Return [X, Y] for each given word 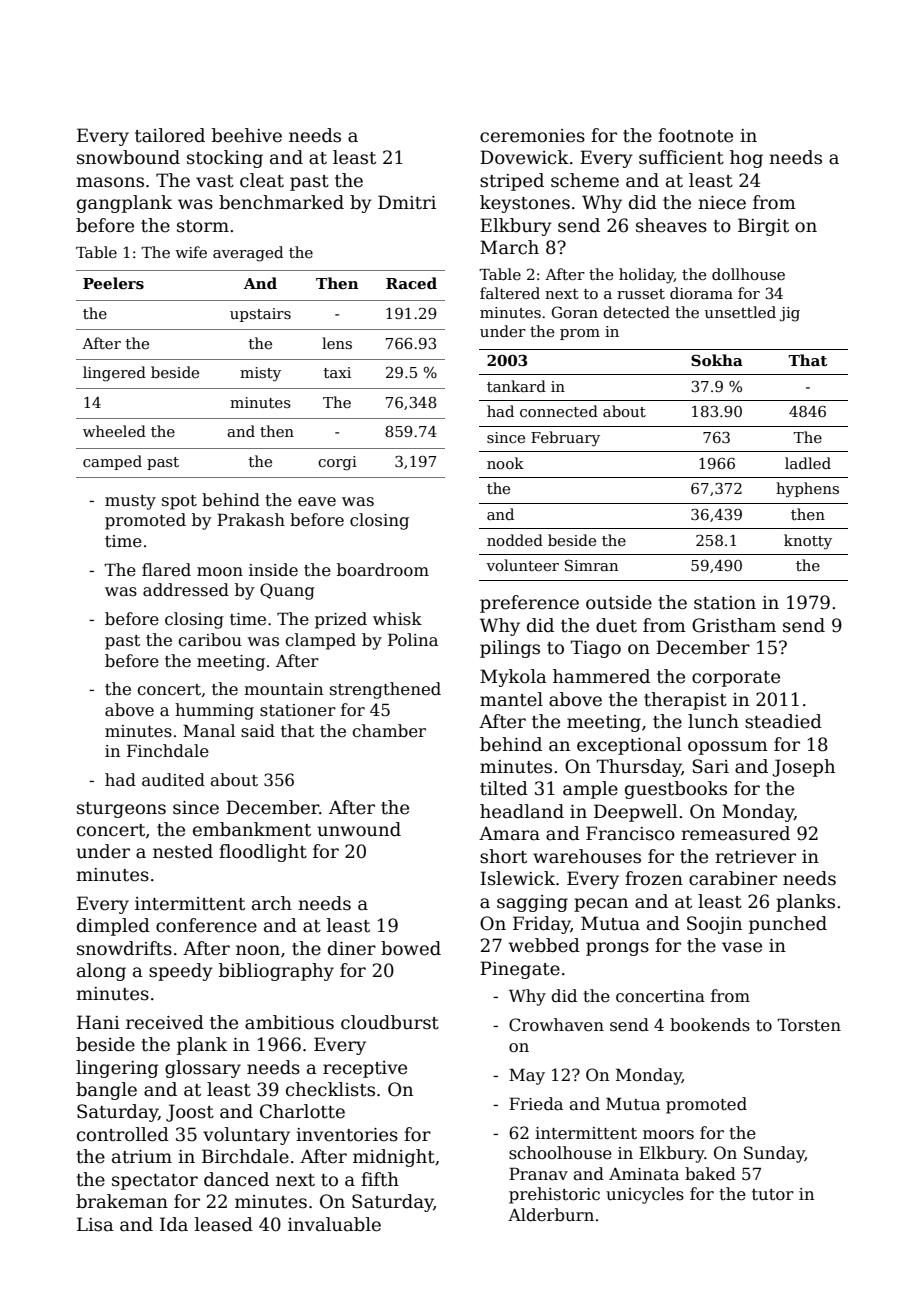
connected [559, 411]
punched [788, 925]
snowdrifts [124, 948]
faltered [510, 293]
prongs [617, 949]
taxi [337, 372]
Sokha [717, 360]
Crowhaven [556, 1025]
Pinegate [520, 970]
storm [203, 226]
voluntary [246, 1136]
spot [179, 502]
